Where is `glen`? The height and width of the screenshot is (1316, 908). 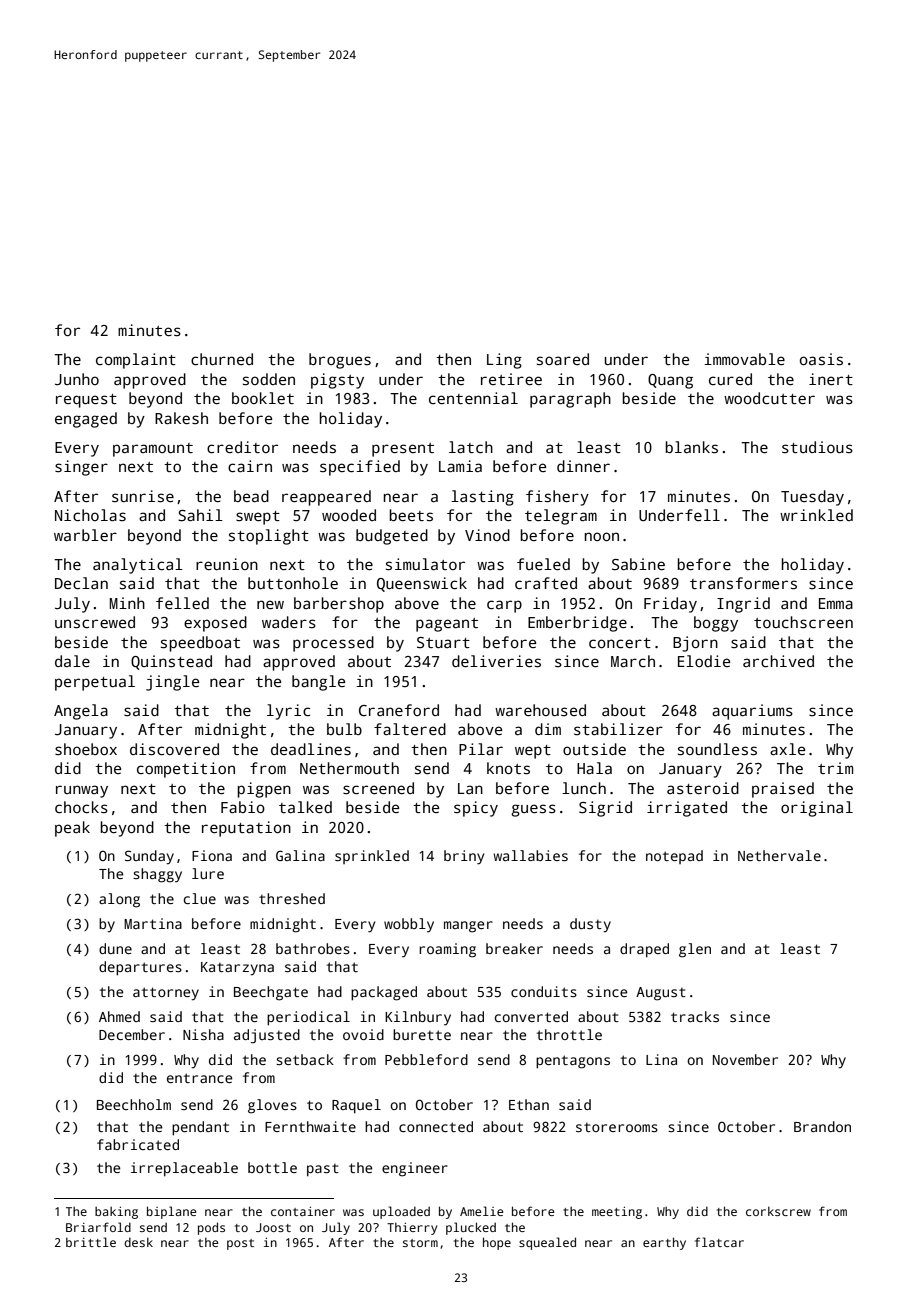
glen is located at coordinates (695, 950).
